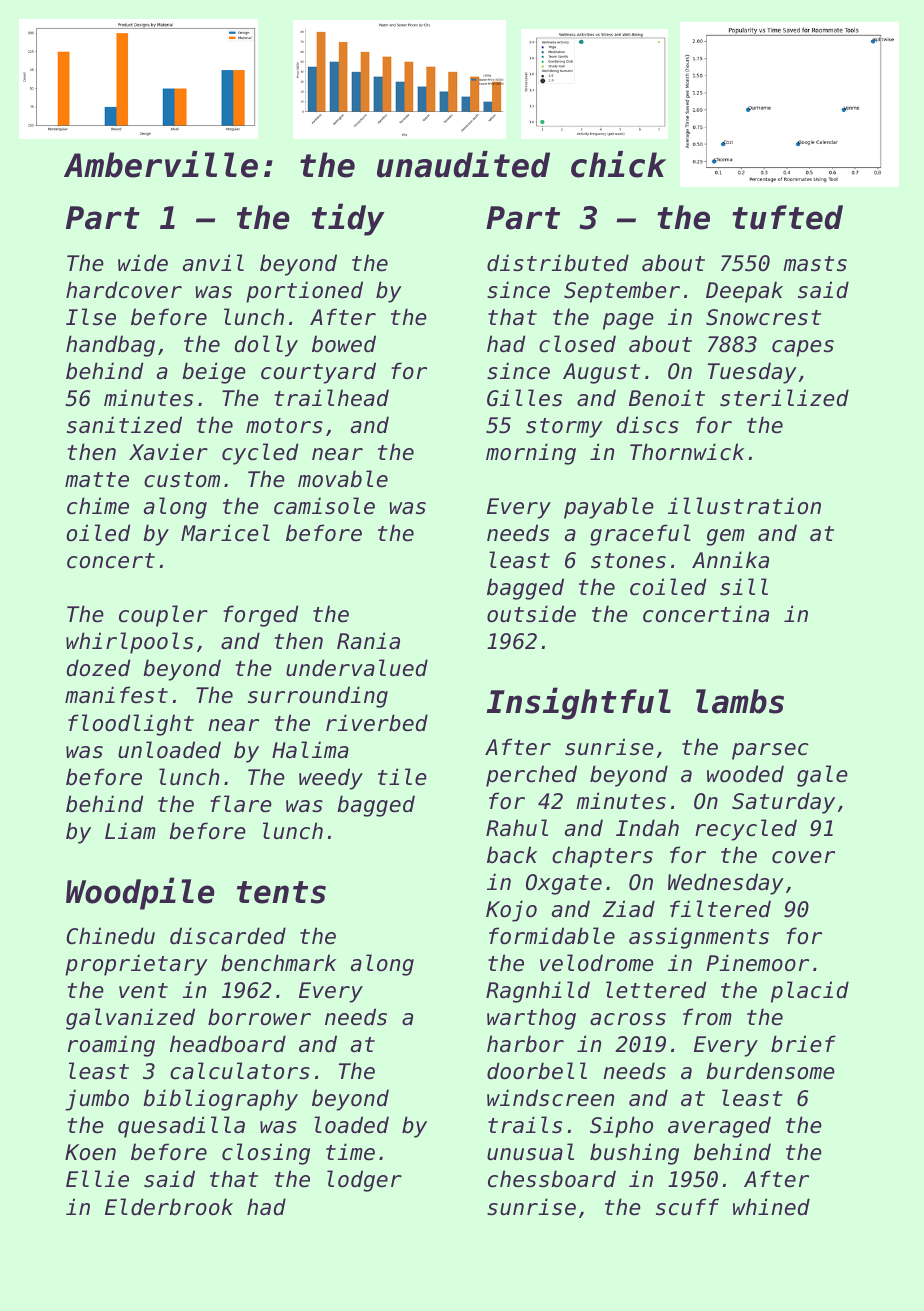  I want to click on camisole, so click(324, 506).
